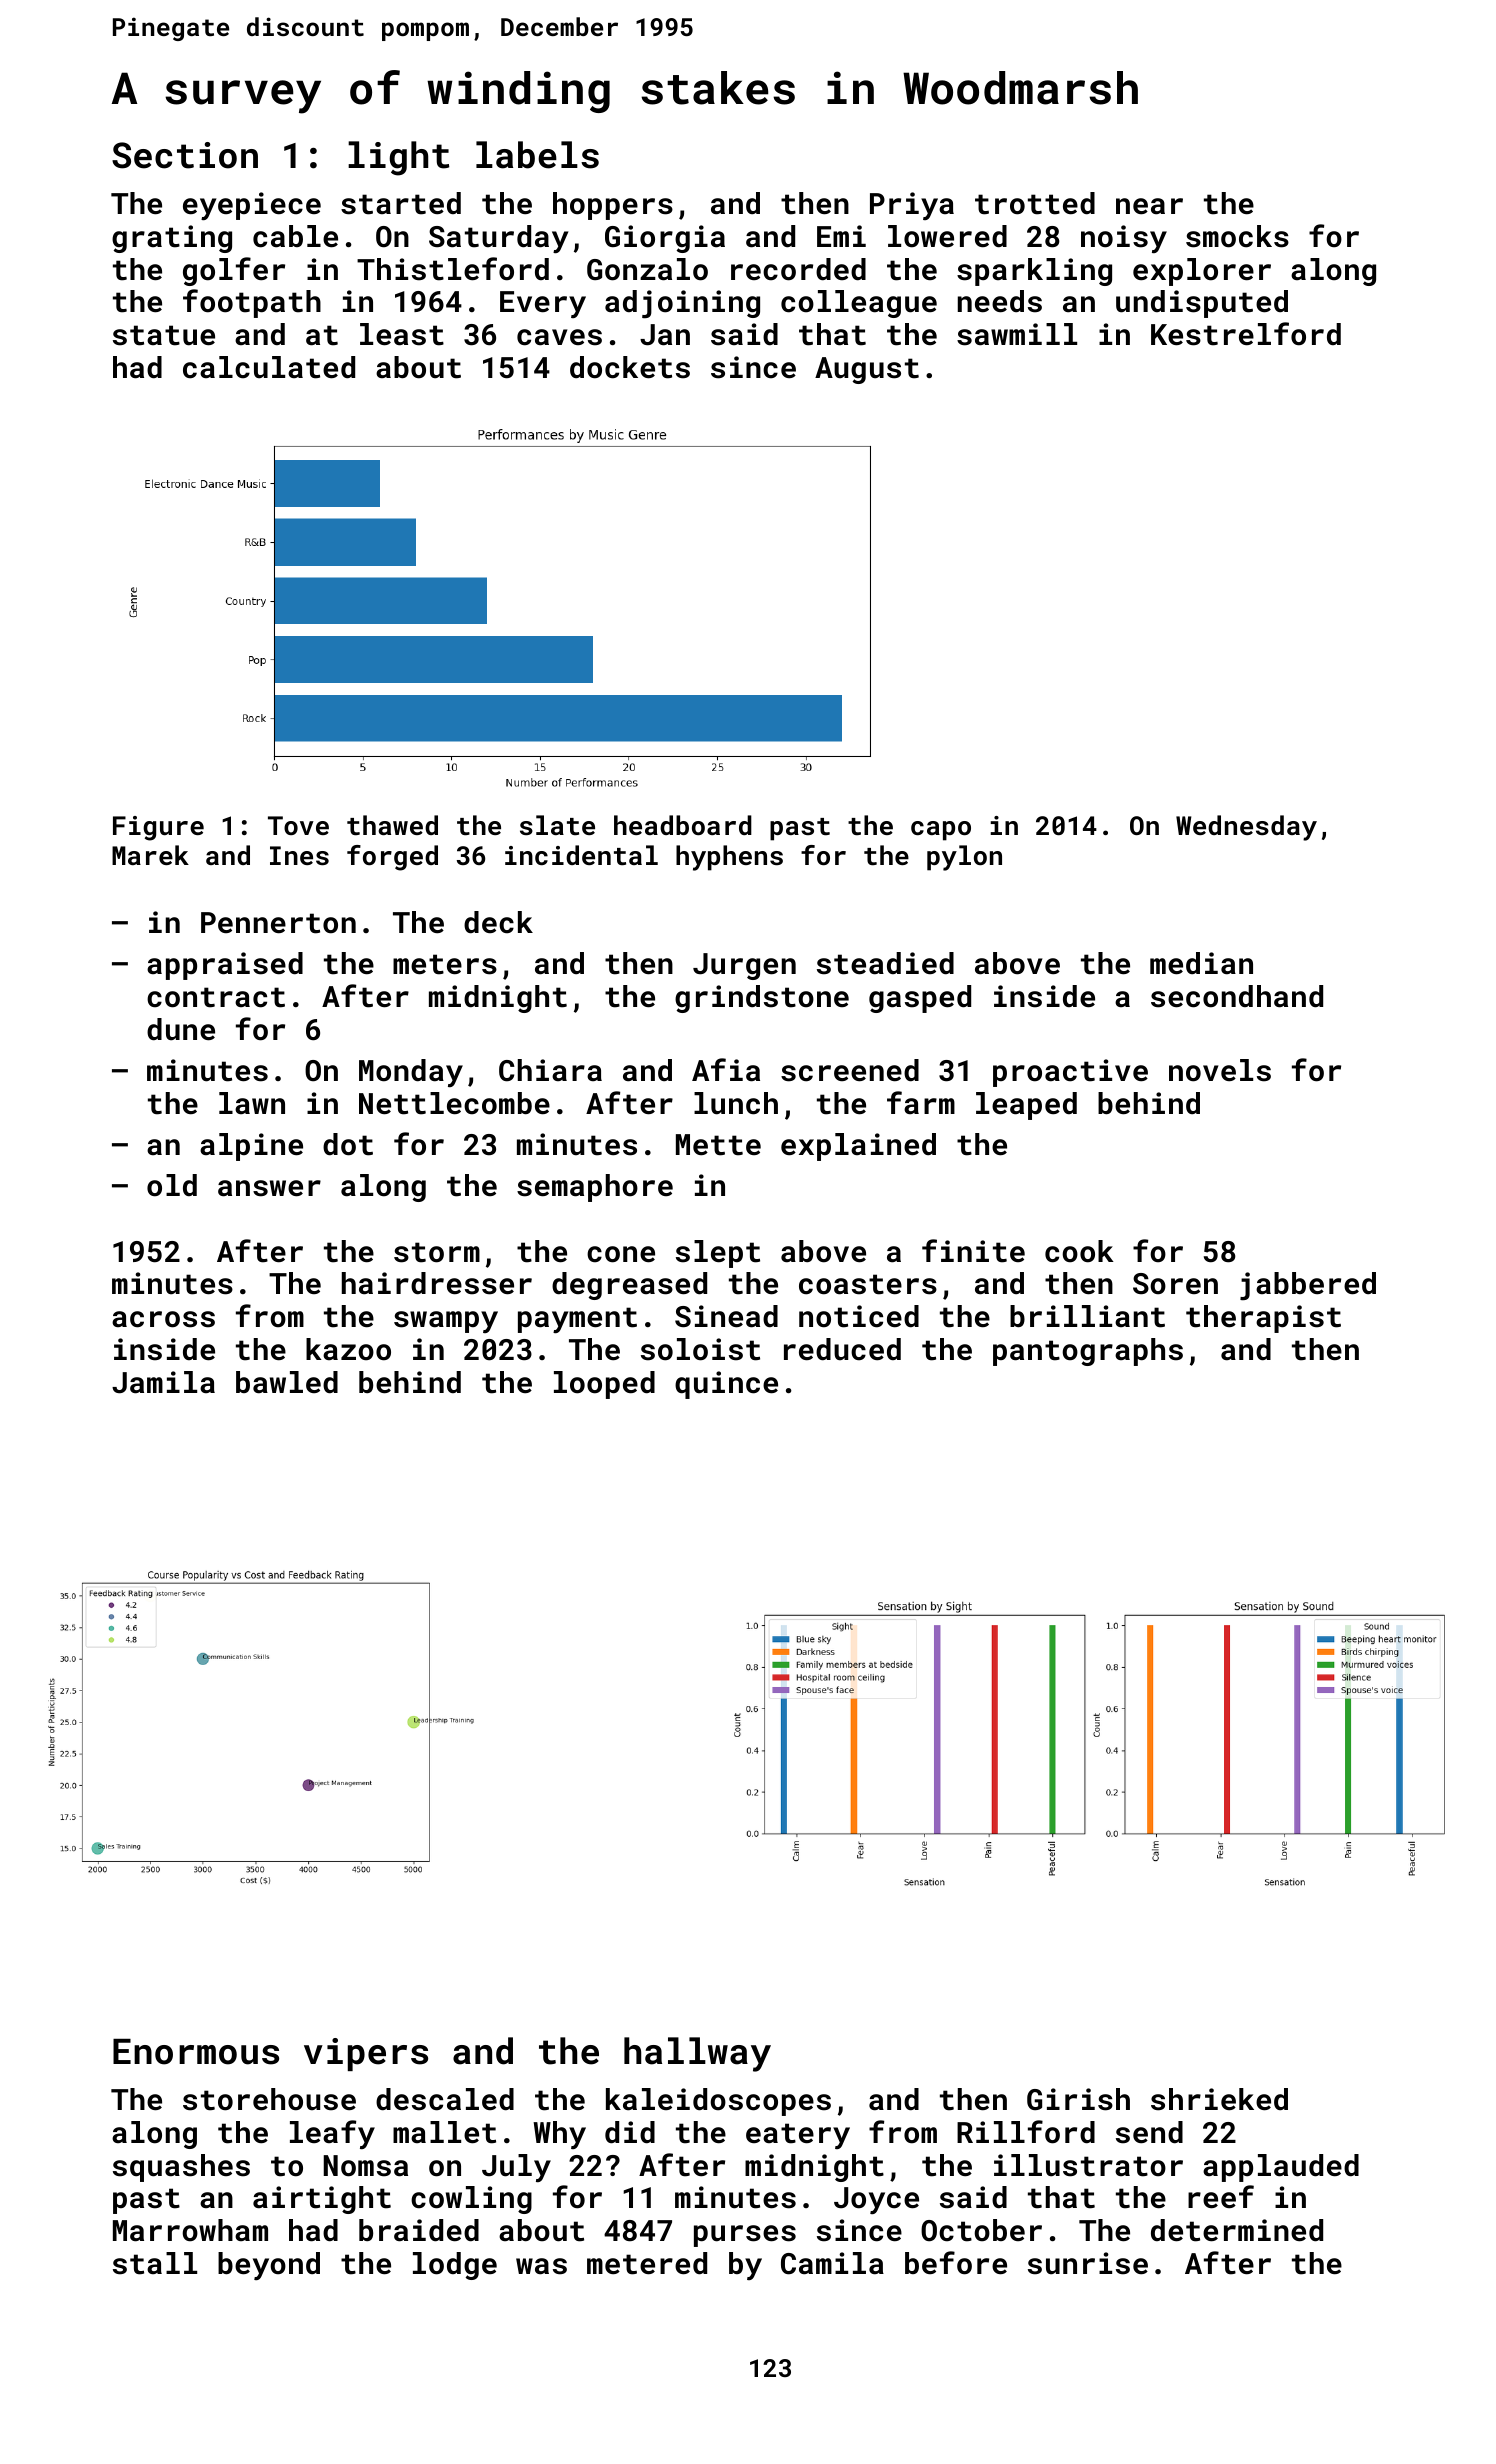 This page has height=2464, width=1496. Describe the element at coordinates (941, 831) in the page. I see `capo` at that location.
